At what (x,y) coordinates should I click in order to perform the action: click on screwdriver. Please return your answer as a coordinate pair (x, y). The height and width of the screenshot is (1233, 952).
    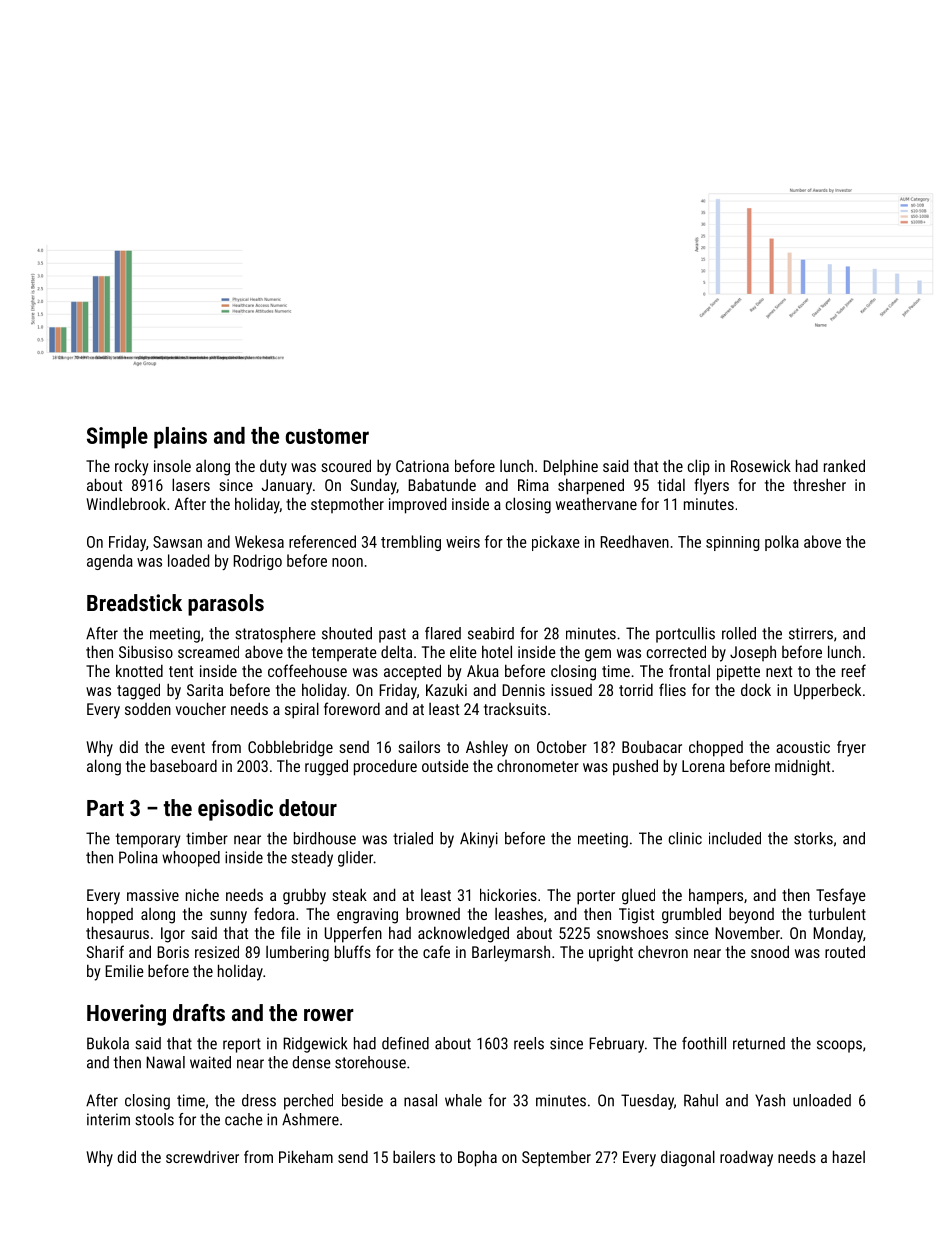
    Looking at the image, I should click on (202, 1156).
